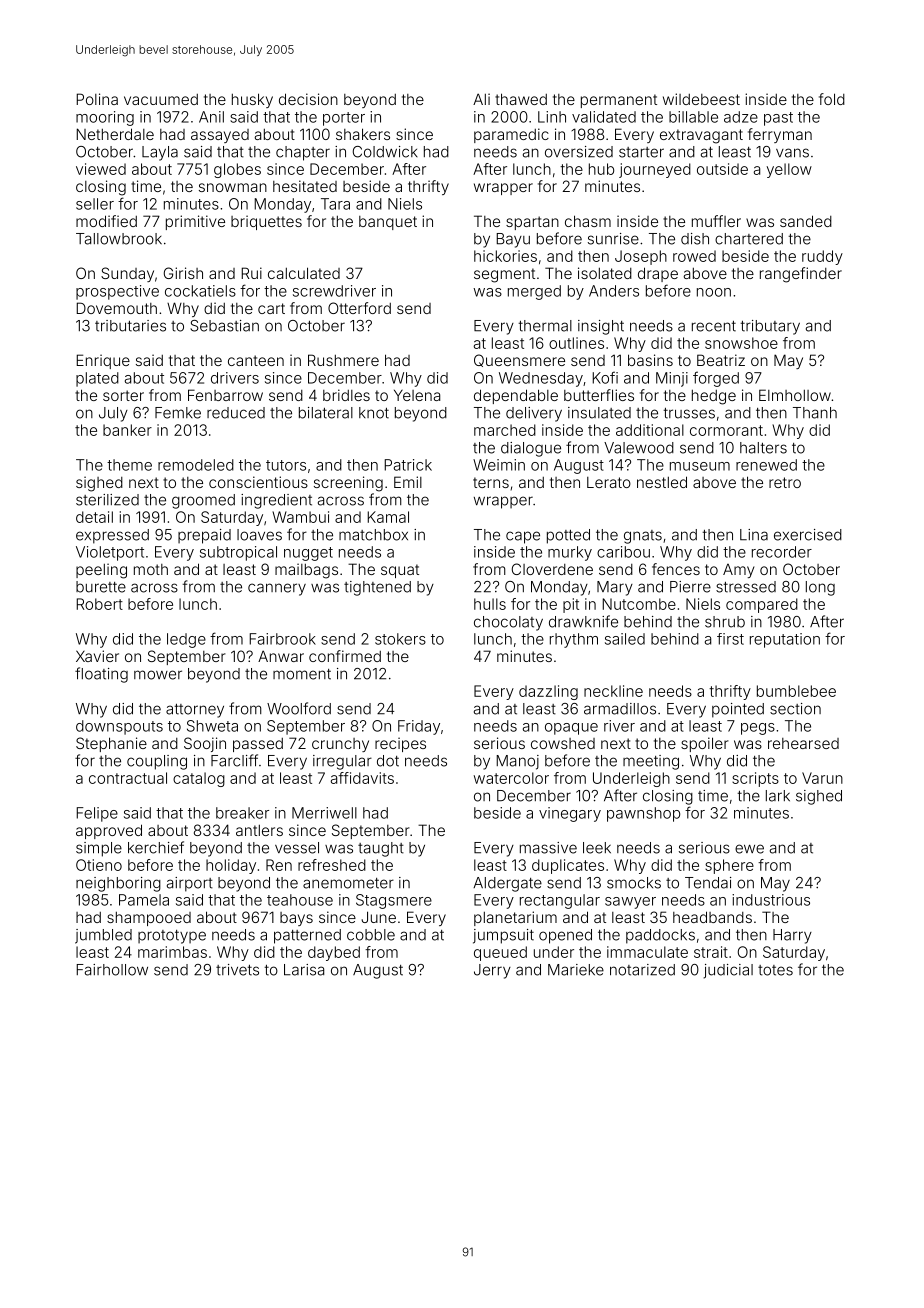 This screenshot has width=924, height=1308. What do you see at coordinates (252, 100) in the screenshot?
I see `husky` at bounding box center [252, 100].
